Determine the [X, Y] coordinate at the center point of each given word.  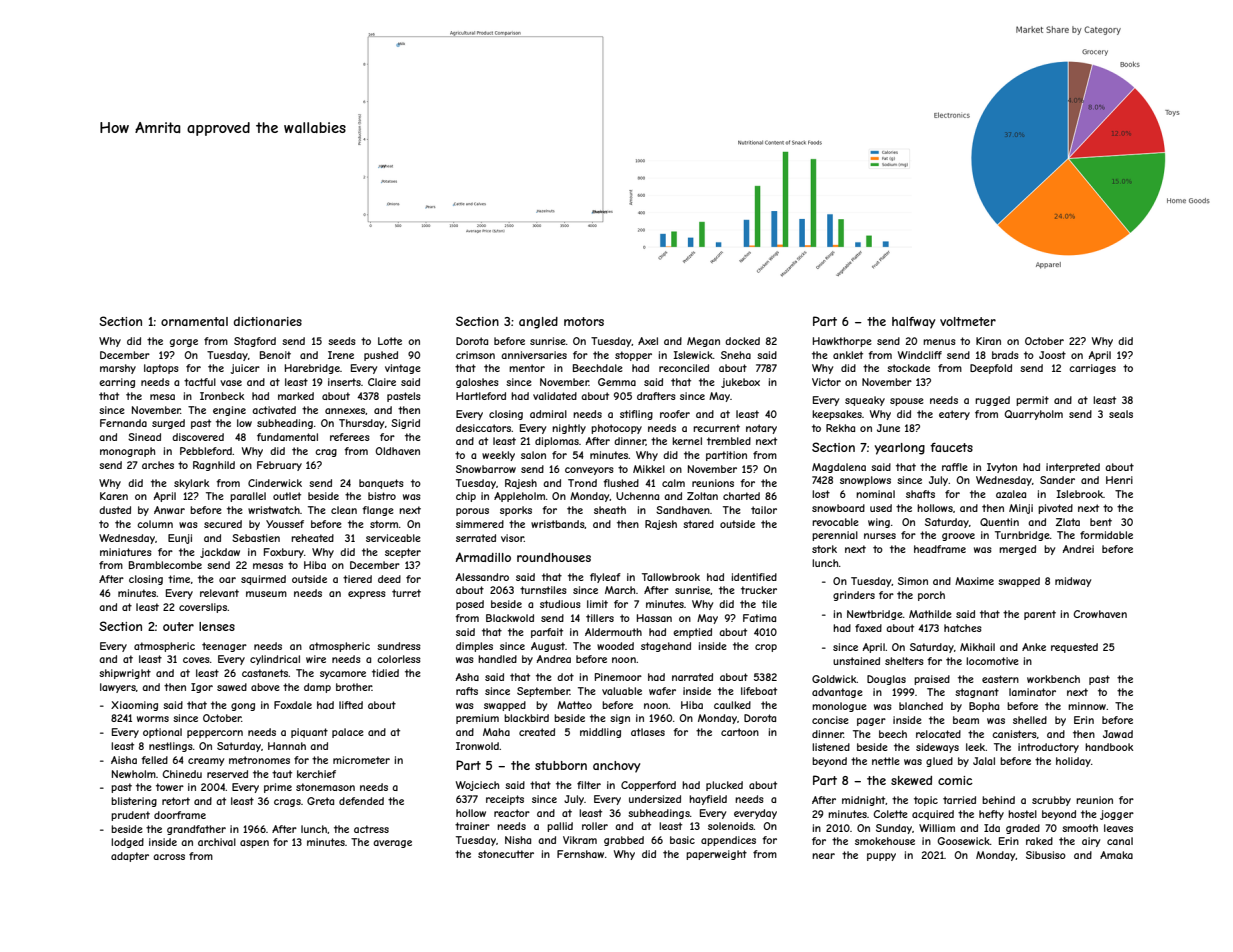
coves [196, 660]
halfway [913, 323]
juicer [245, 369]
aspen [254, 844]
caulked [732, 705]
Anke [1034, 647]
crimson [475, 355]
